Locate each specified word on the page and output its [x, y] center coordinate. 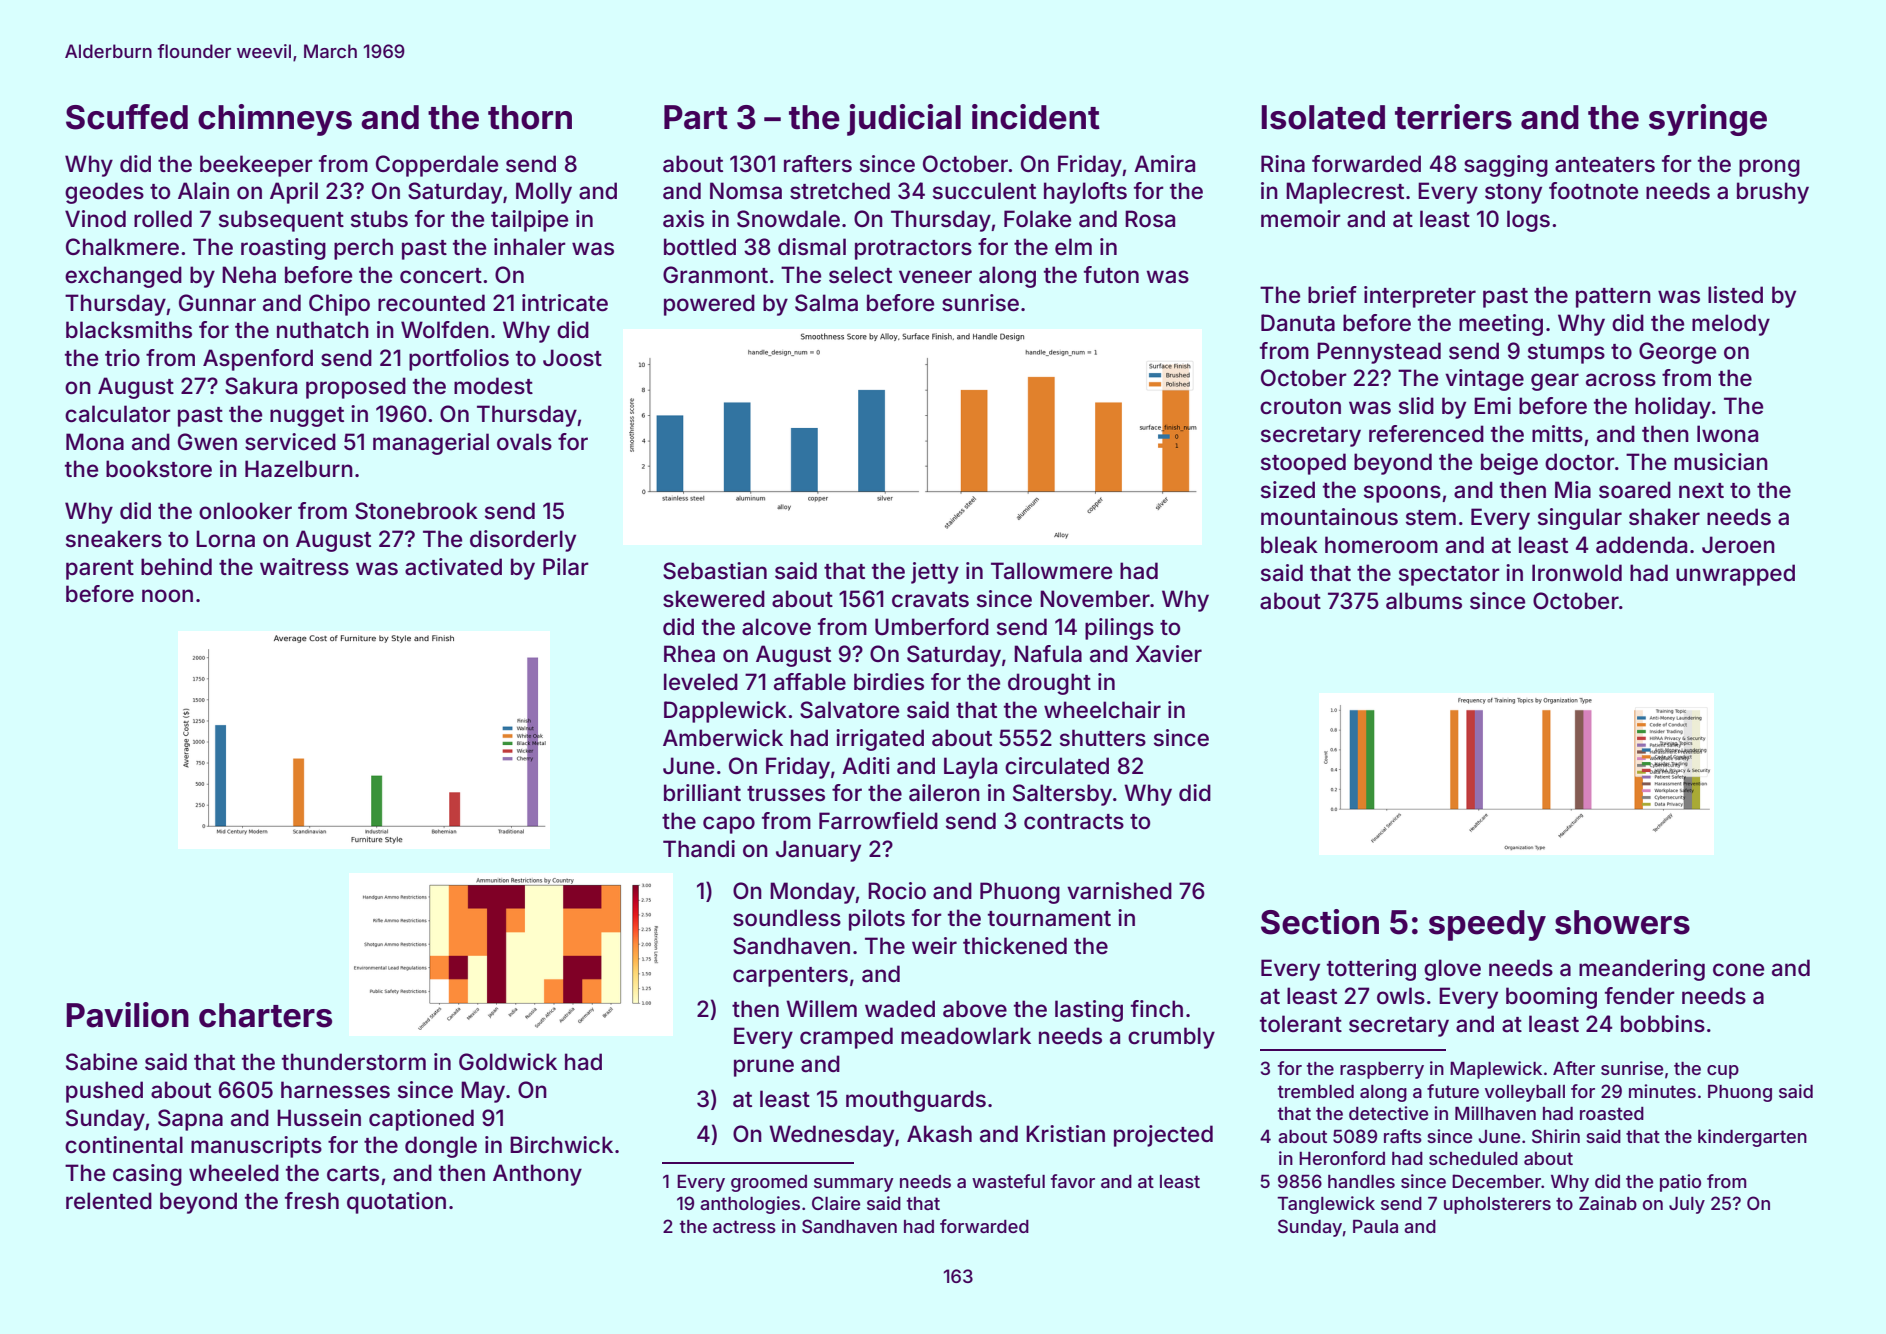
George [1677, 353]
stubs [379, 219]
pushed [104, 1092]
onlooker [245, 511]
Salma [826, 303]
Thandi [699, 849]
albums [1424, 601]
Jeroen [1738, 545]
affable [810, 682]
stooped [1303, 464]
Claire [836, 1203]
